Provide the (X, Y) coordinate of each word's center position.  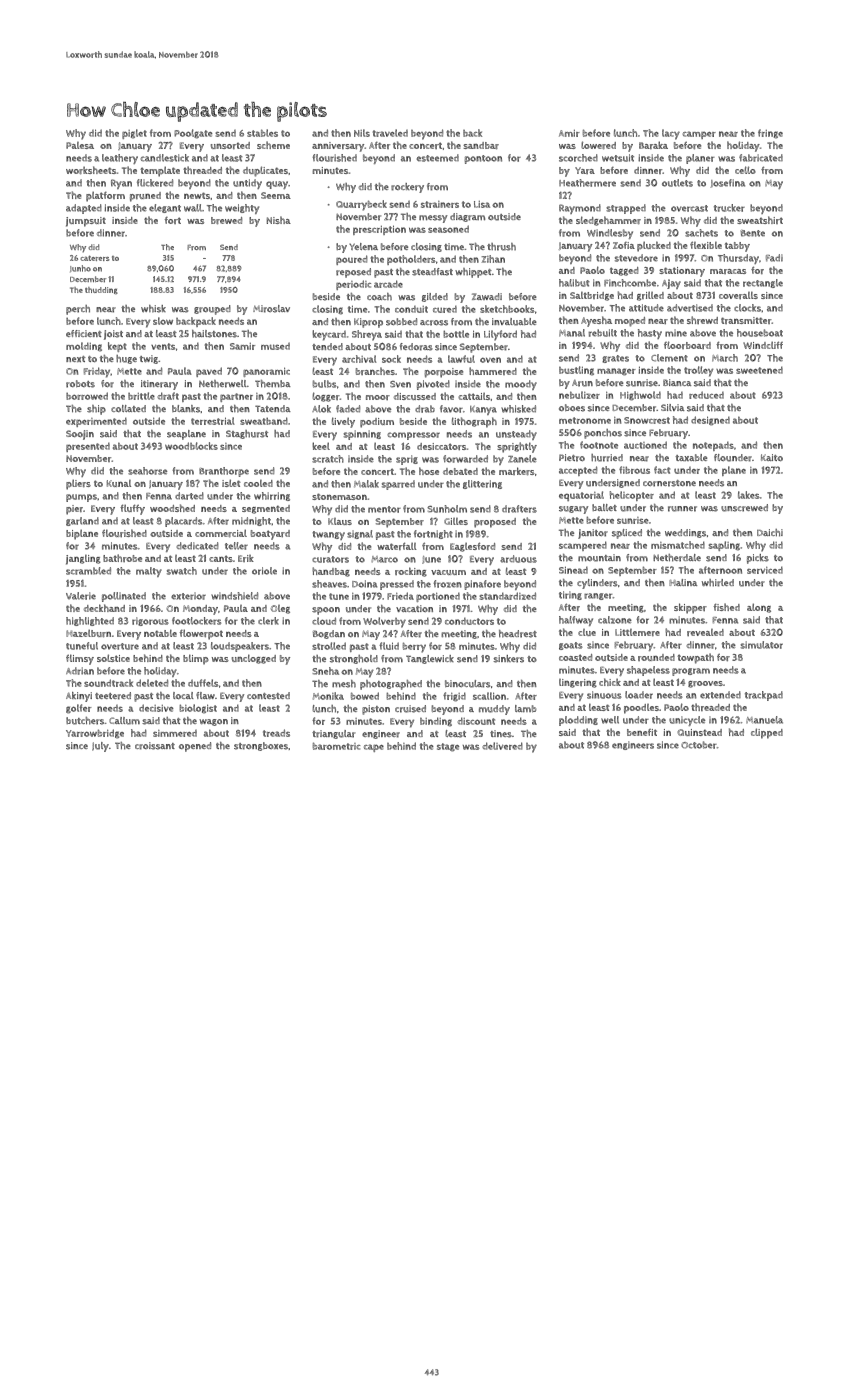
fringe (770, 134)
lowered (598, 145)
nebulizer (579, 395)
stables (262, 133)
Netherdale (677, 558)
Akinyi (79, 697)
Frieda (400, 596)
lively (343, 422)
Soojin (80, 435)
